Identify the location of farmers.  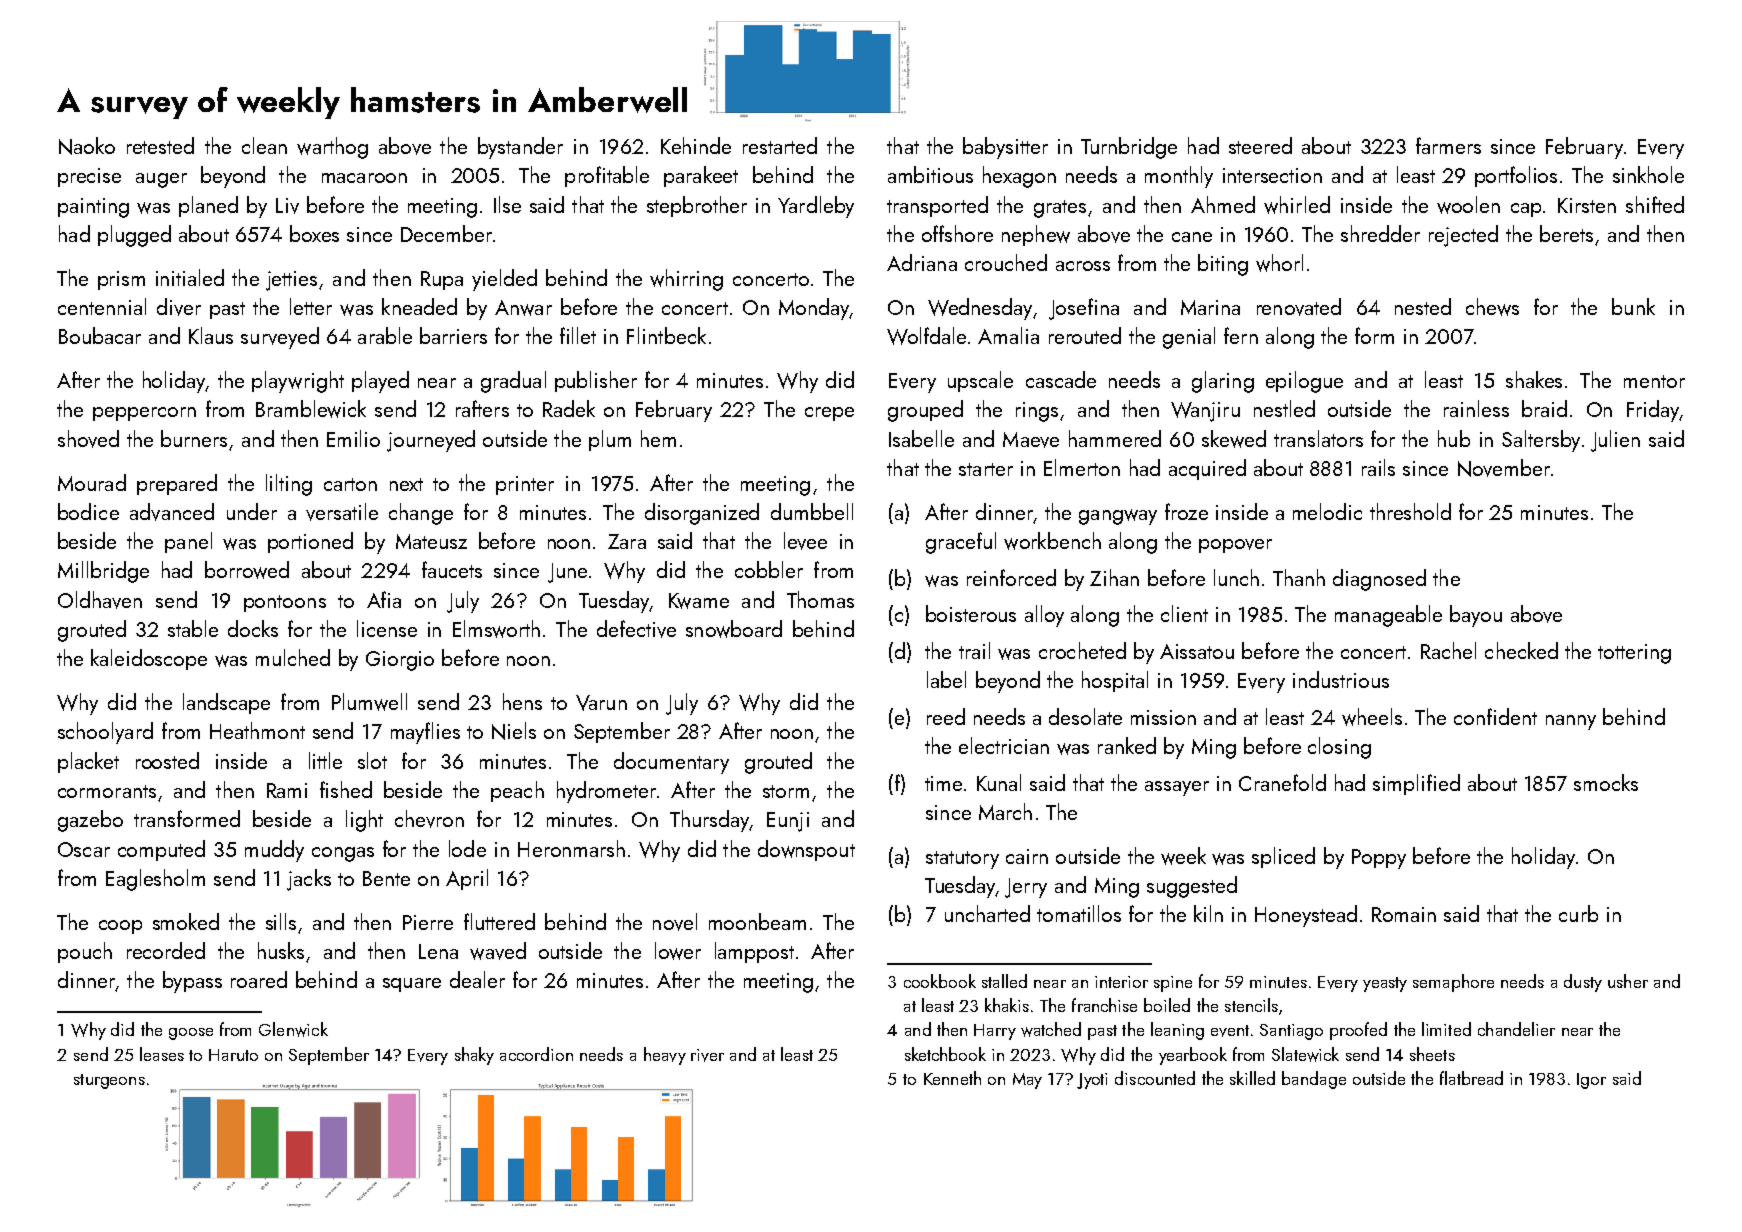
(1448, 145).
